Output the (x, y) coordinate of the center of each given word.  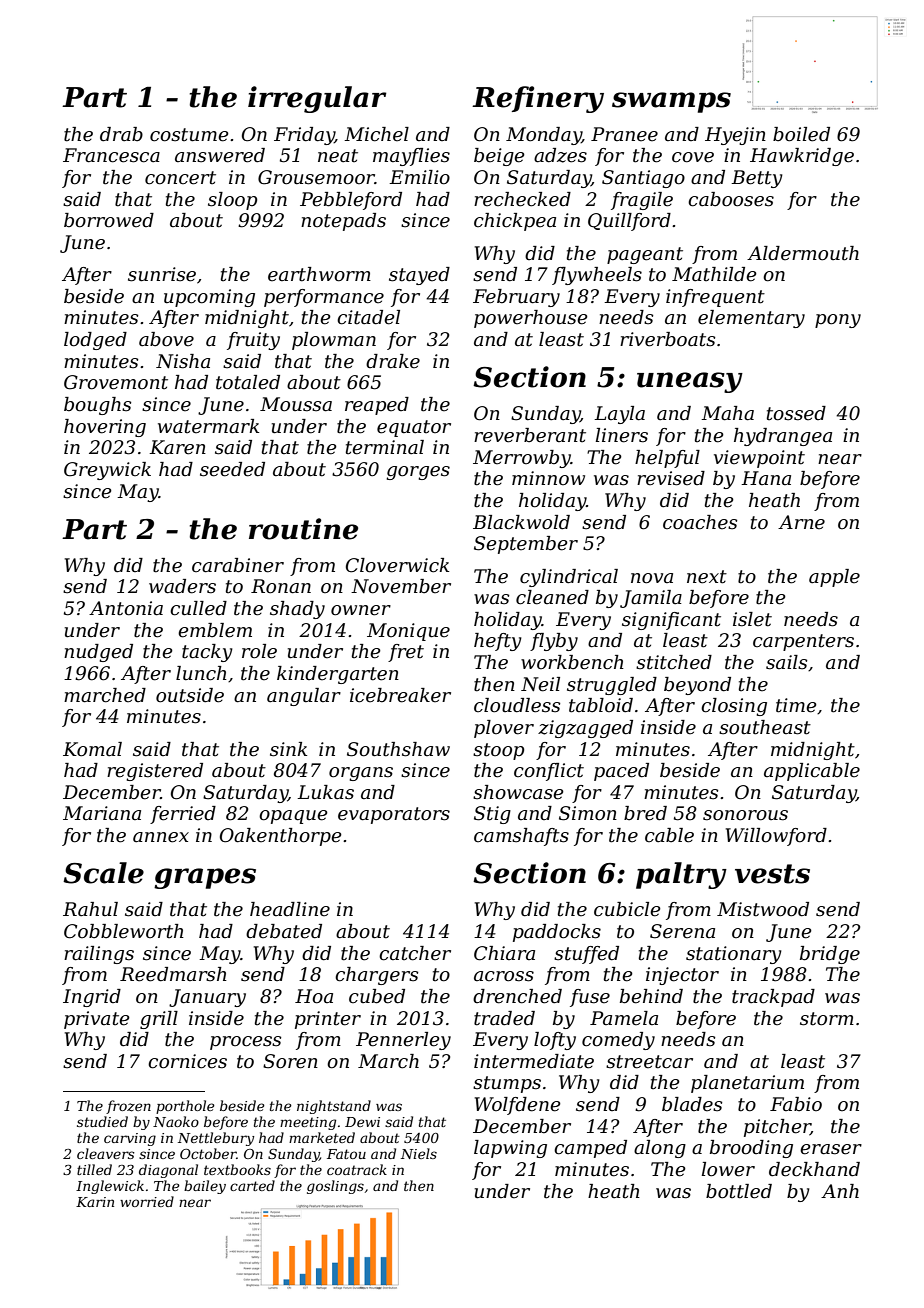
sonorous (745, 815)
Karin (95, 1202)
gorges (418, 473)
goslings (335, 1187)
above (166, 339)
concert (180, 178)
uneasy (690, 382)
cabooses (731, 199)
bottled (739, 1191)
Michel (376, 134)
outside (190, 695)
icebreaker (400, 695)
